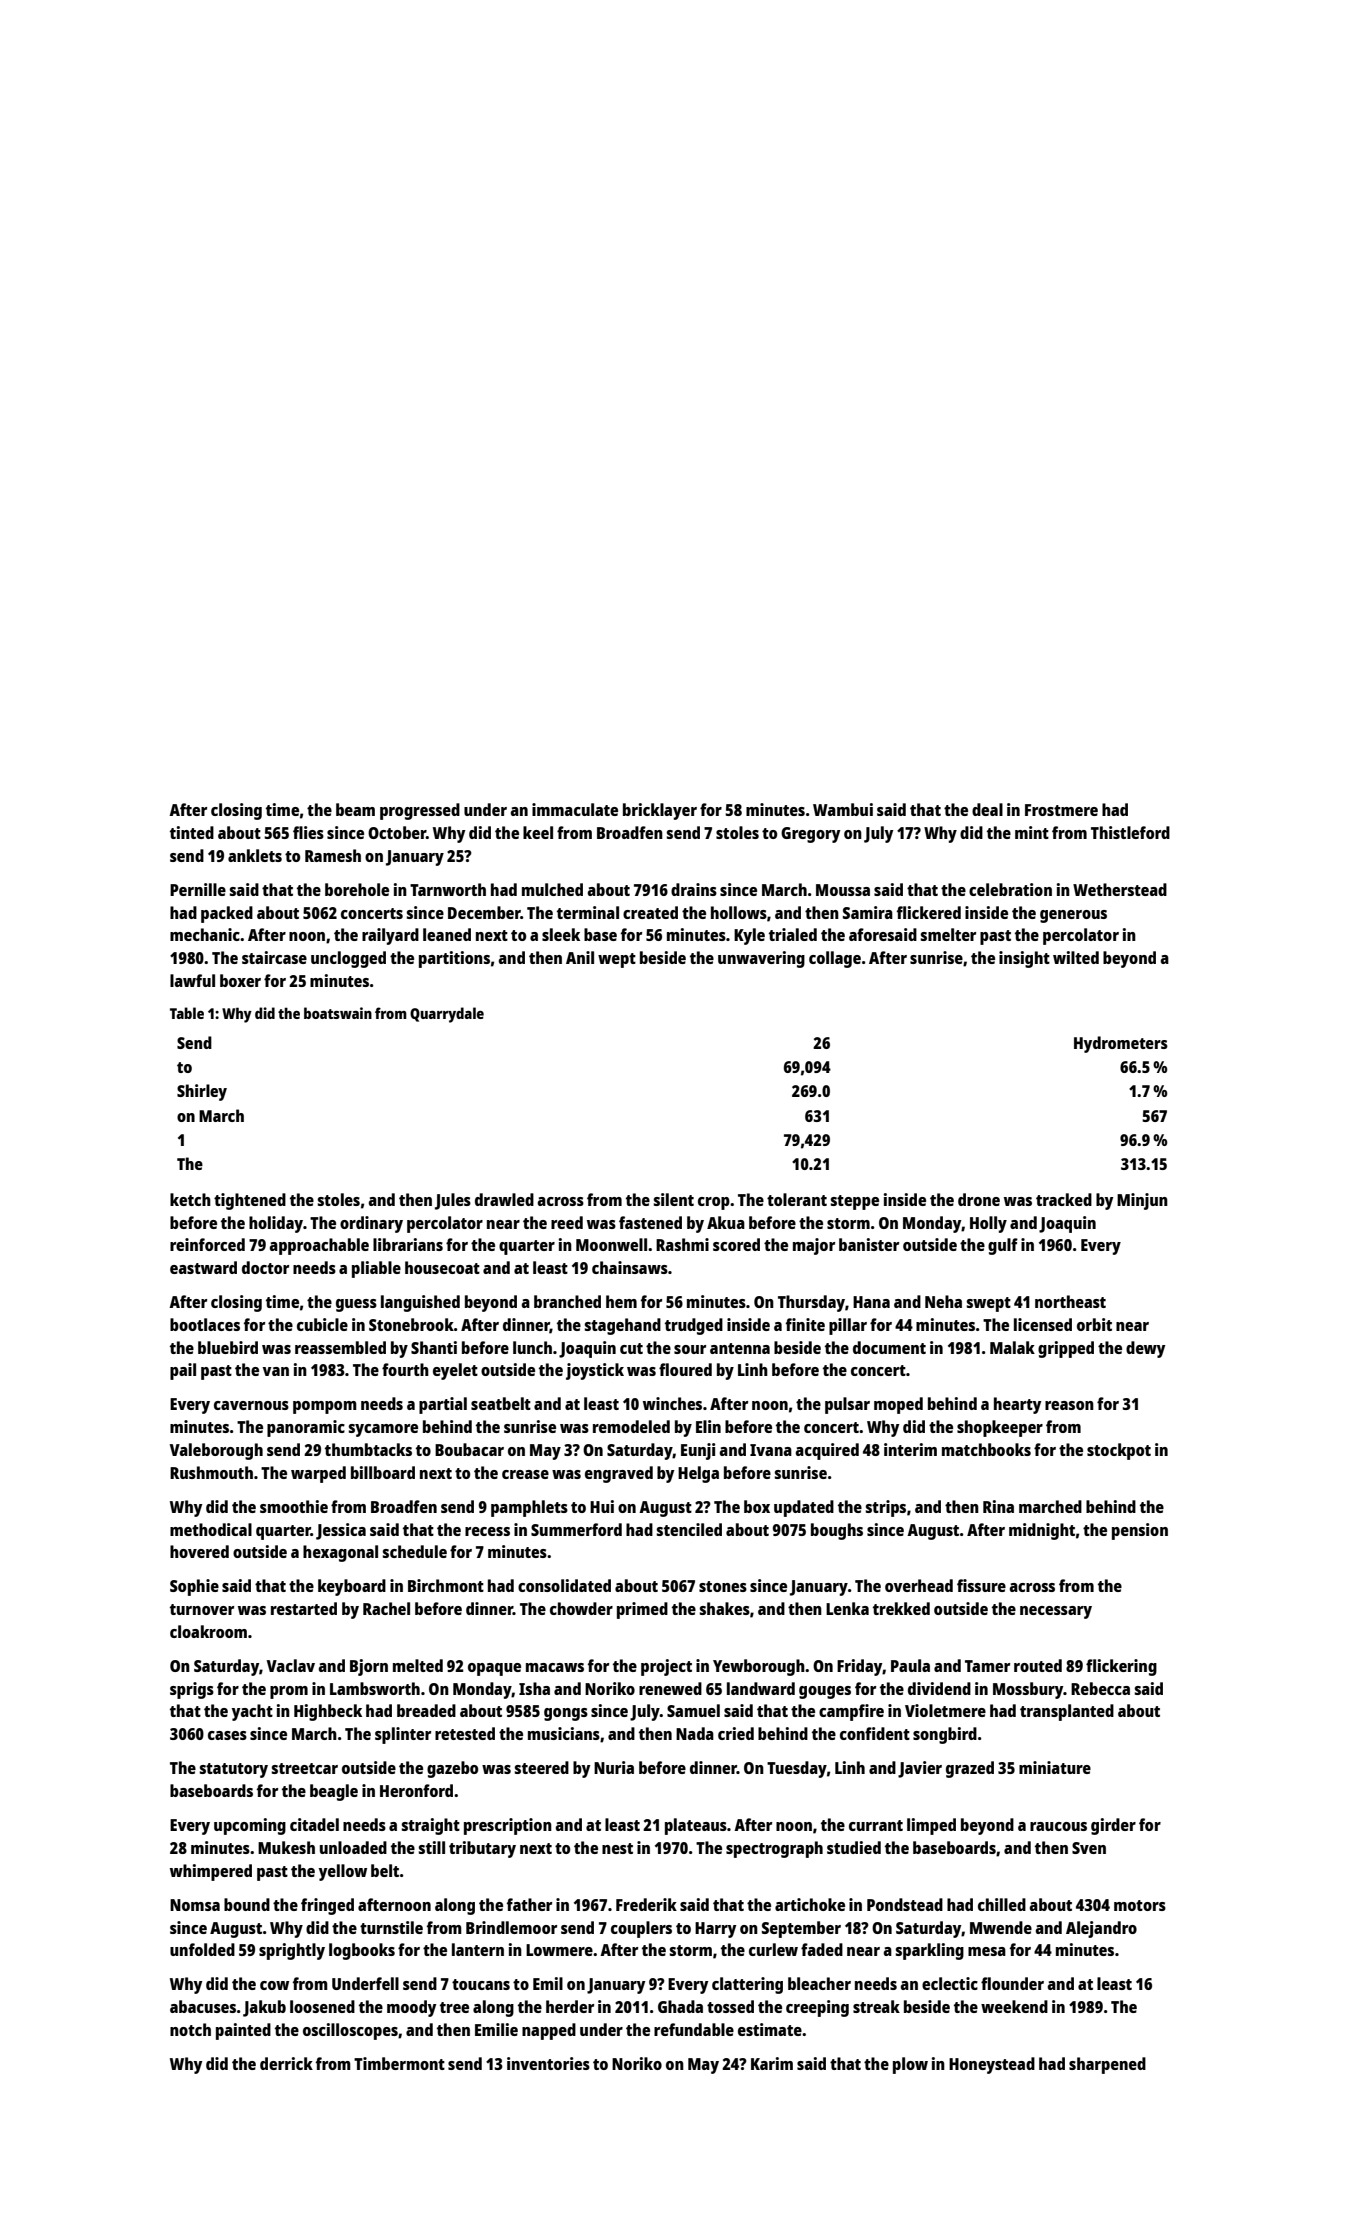 This image has width=1345, height=2215. I want to click on derrick, so click(286, 2063).
